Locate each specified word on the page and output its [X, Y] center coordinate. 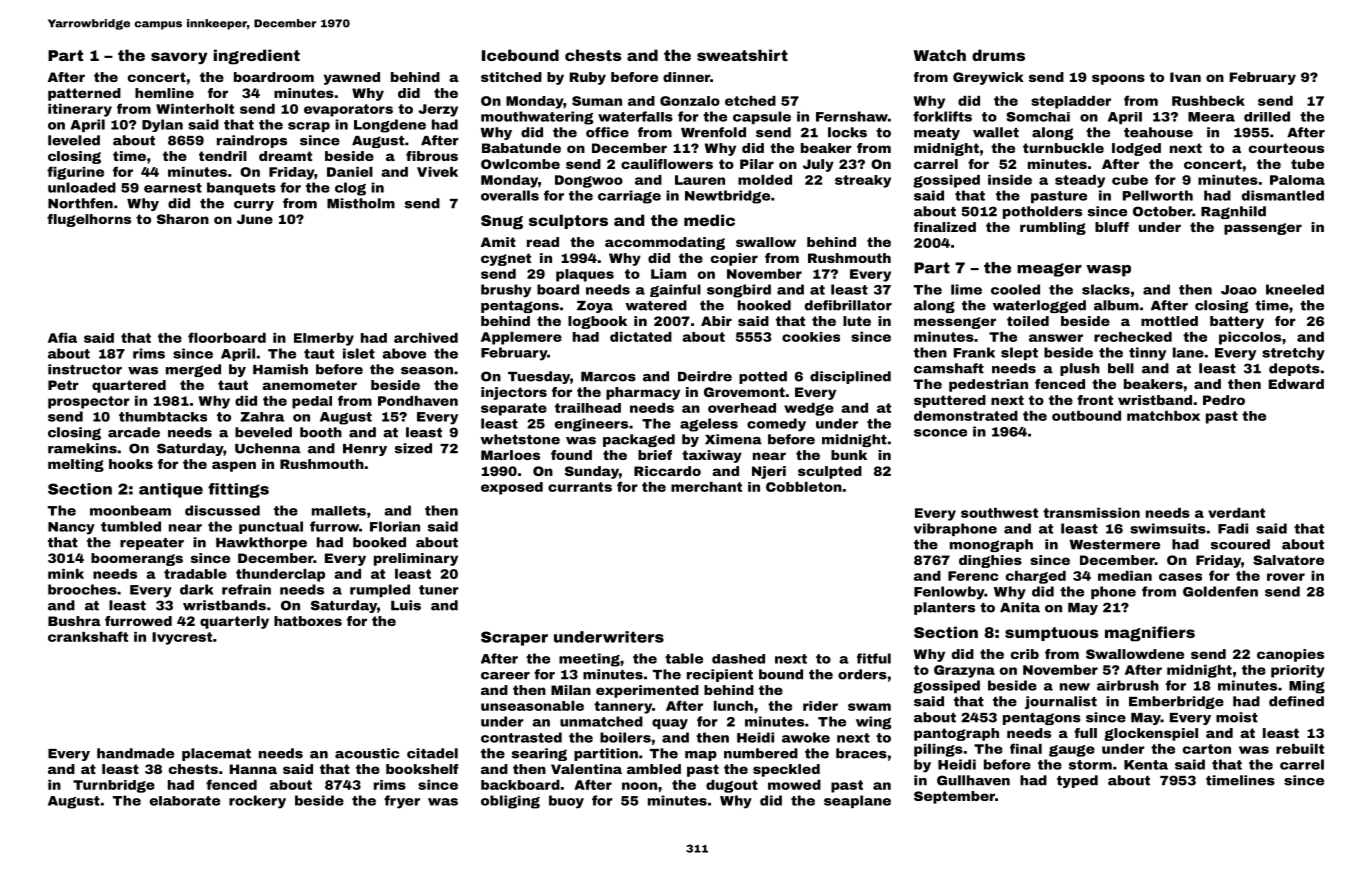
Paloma [1297, 180]
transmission [1091, 513]
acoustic [367, 753]
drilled [1267, 116]
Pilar [757, 164]
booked [379, 542]
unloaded [82, 187]
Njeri [769, 472]
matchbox [1163, 416]
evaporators [348, 110]
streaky [863, 181]
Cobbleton [804, 487]
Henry [365, 450]
